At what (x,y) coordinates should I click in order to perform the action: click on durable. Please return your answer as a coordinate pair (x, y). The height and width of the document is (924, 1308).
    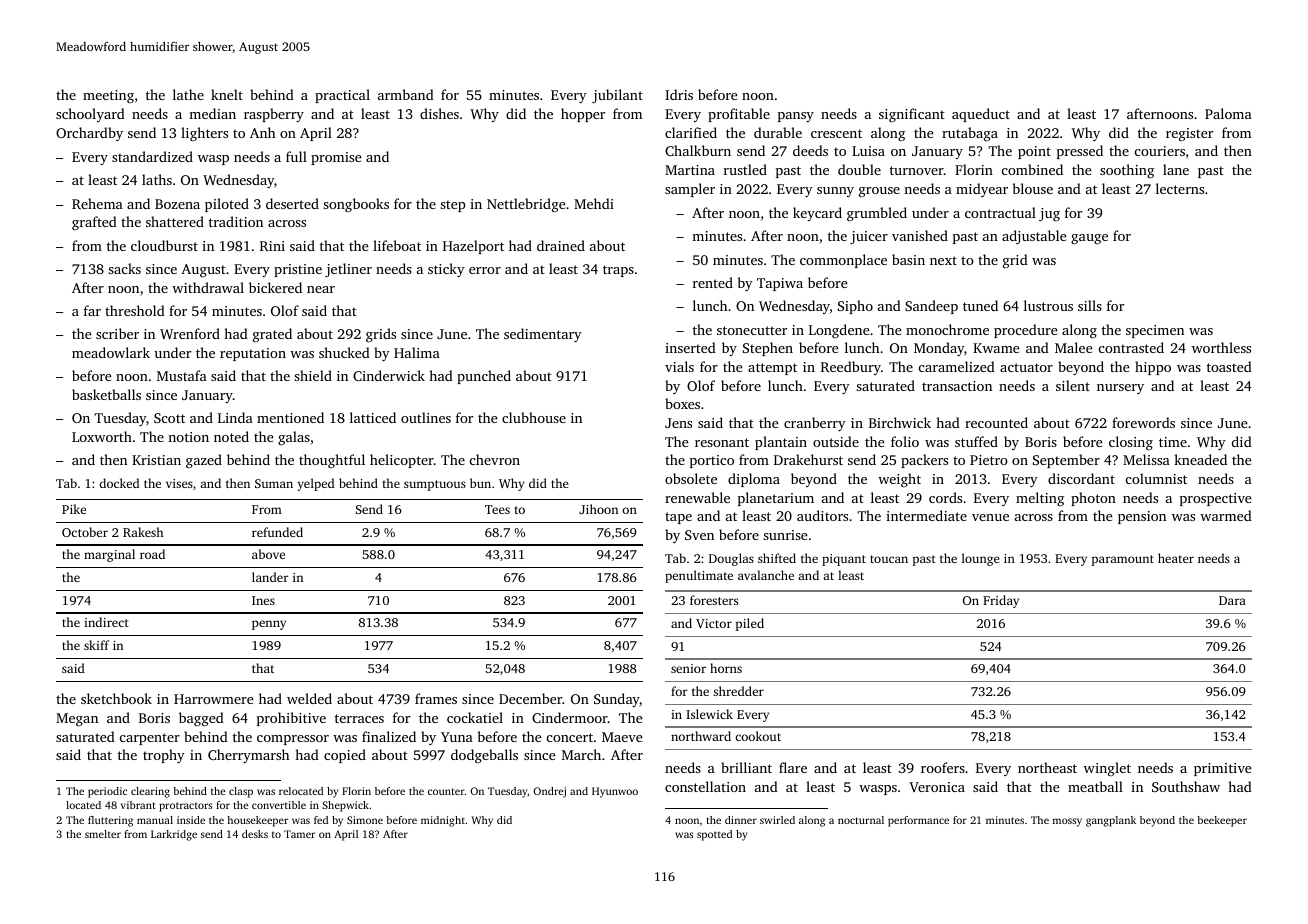
    Looking at the image, I should click on (778, 132).
